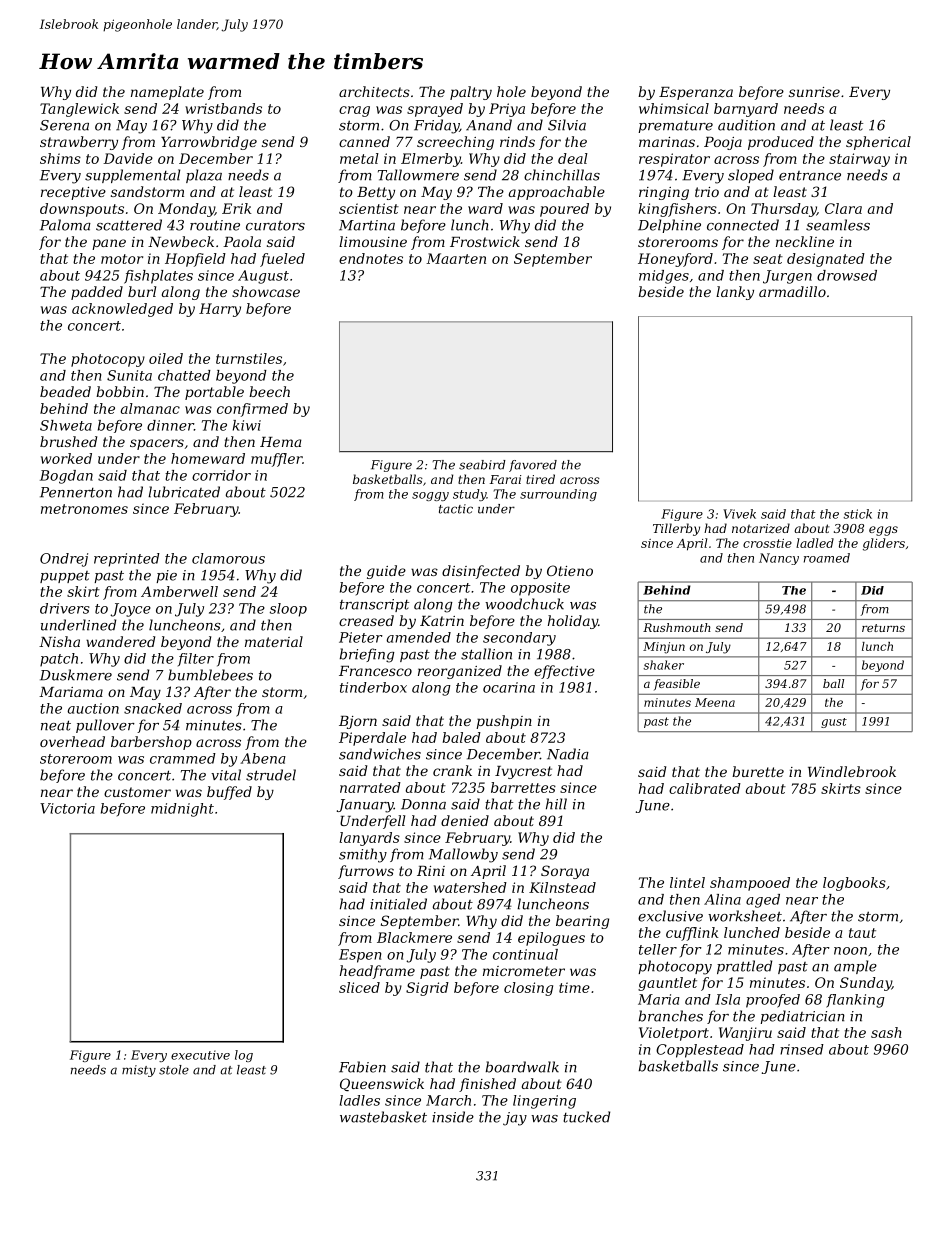 This screenshot has height=1233, width=952. What do you see at coordinates (802, 1049) in the screenshot?
I see `rinsed` at bounding box center [802, 1049].
